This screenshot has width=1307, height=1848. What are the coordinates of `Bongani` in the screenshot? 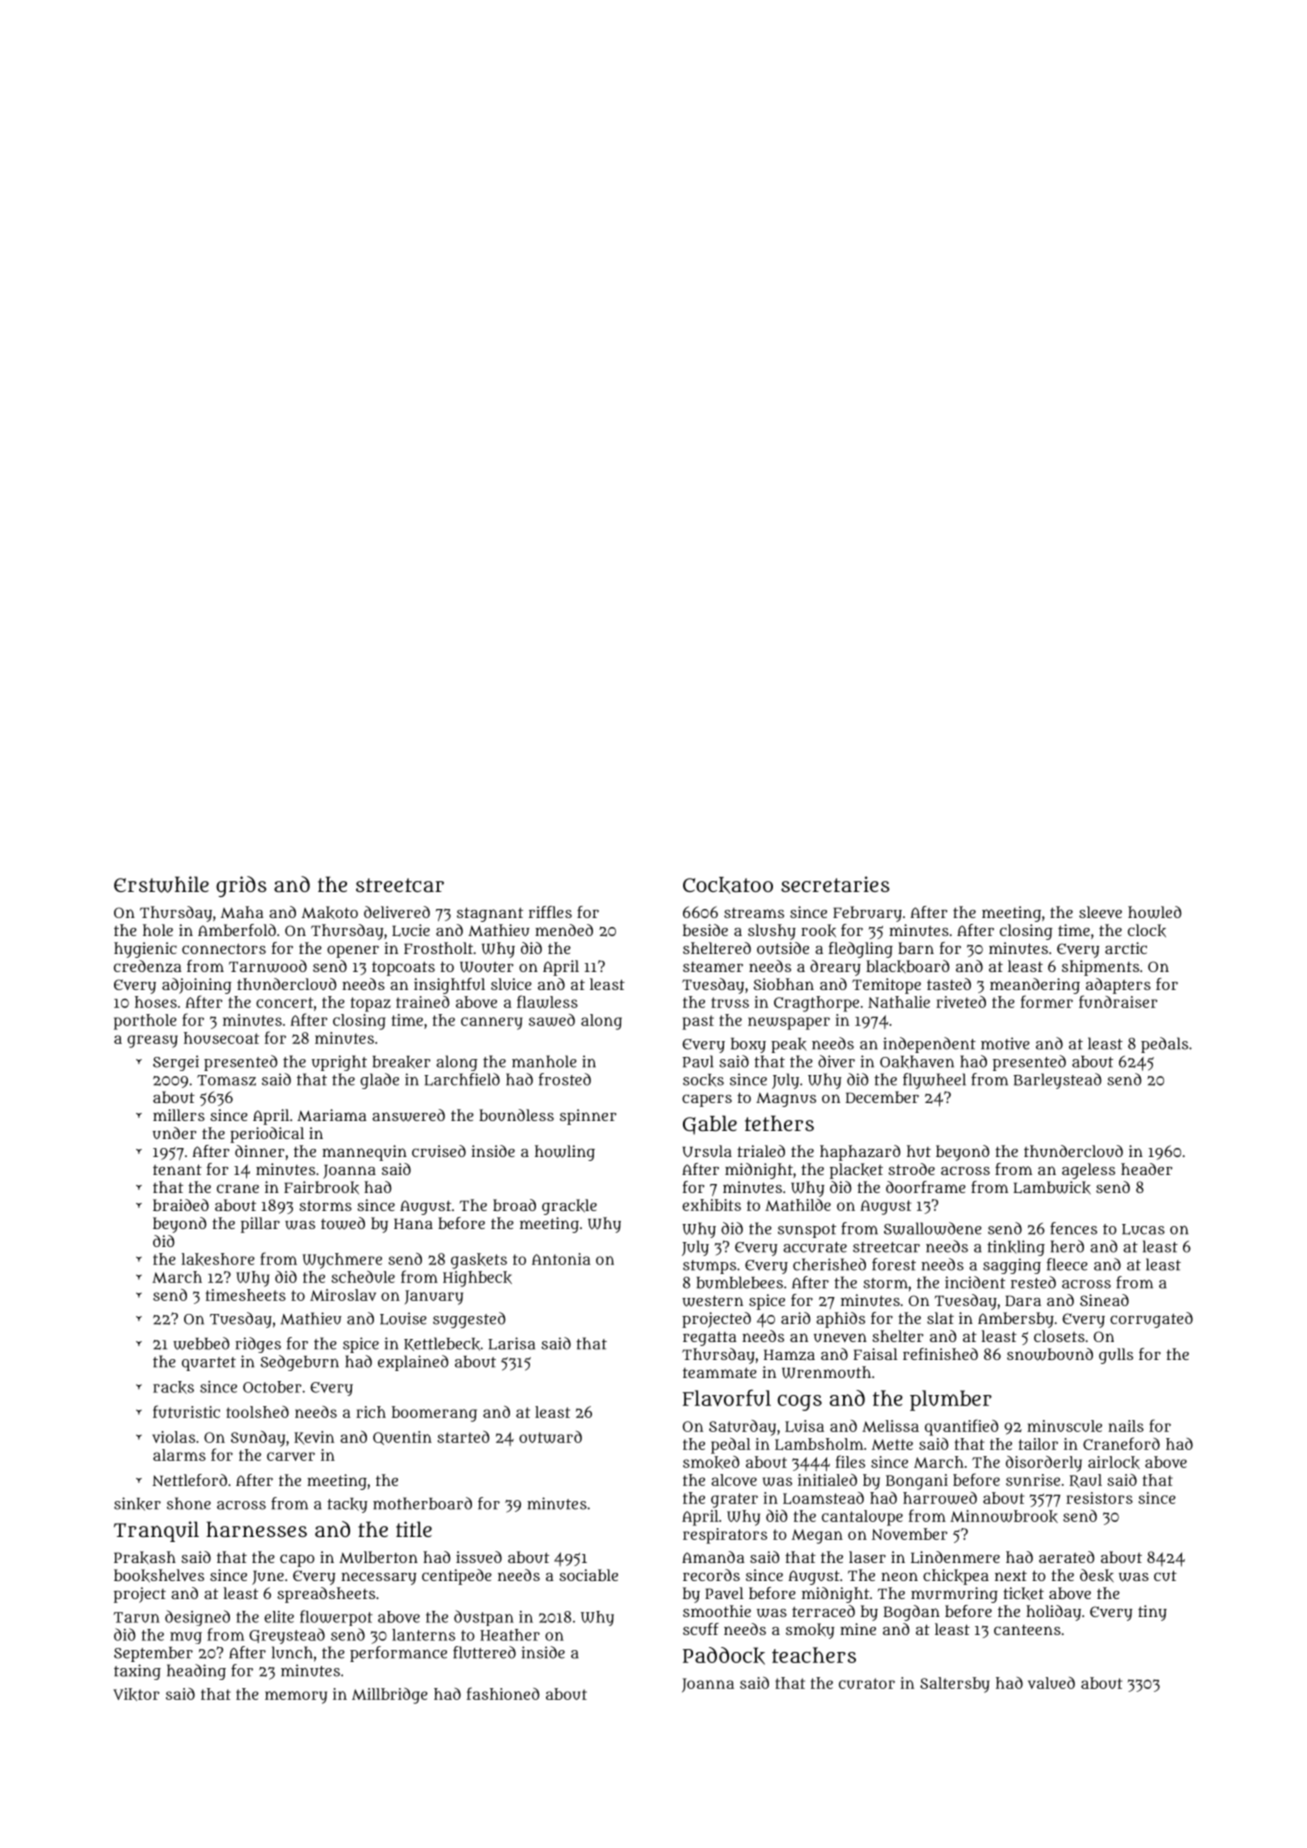 It's located at (917, 1482).
